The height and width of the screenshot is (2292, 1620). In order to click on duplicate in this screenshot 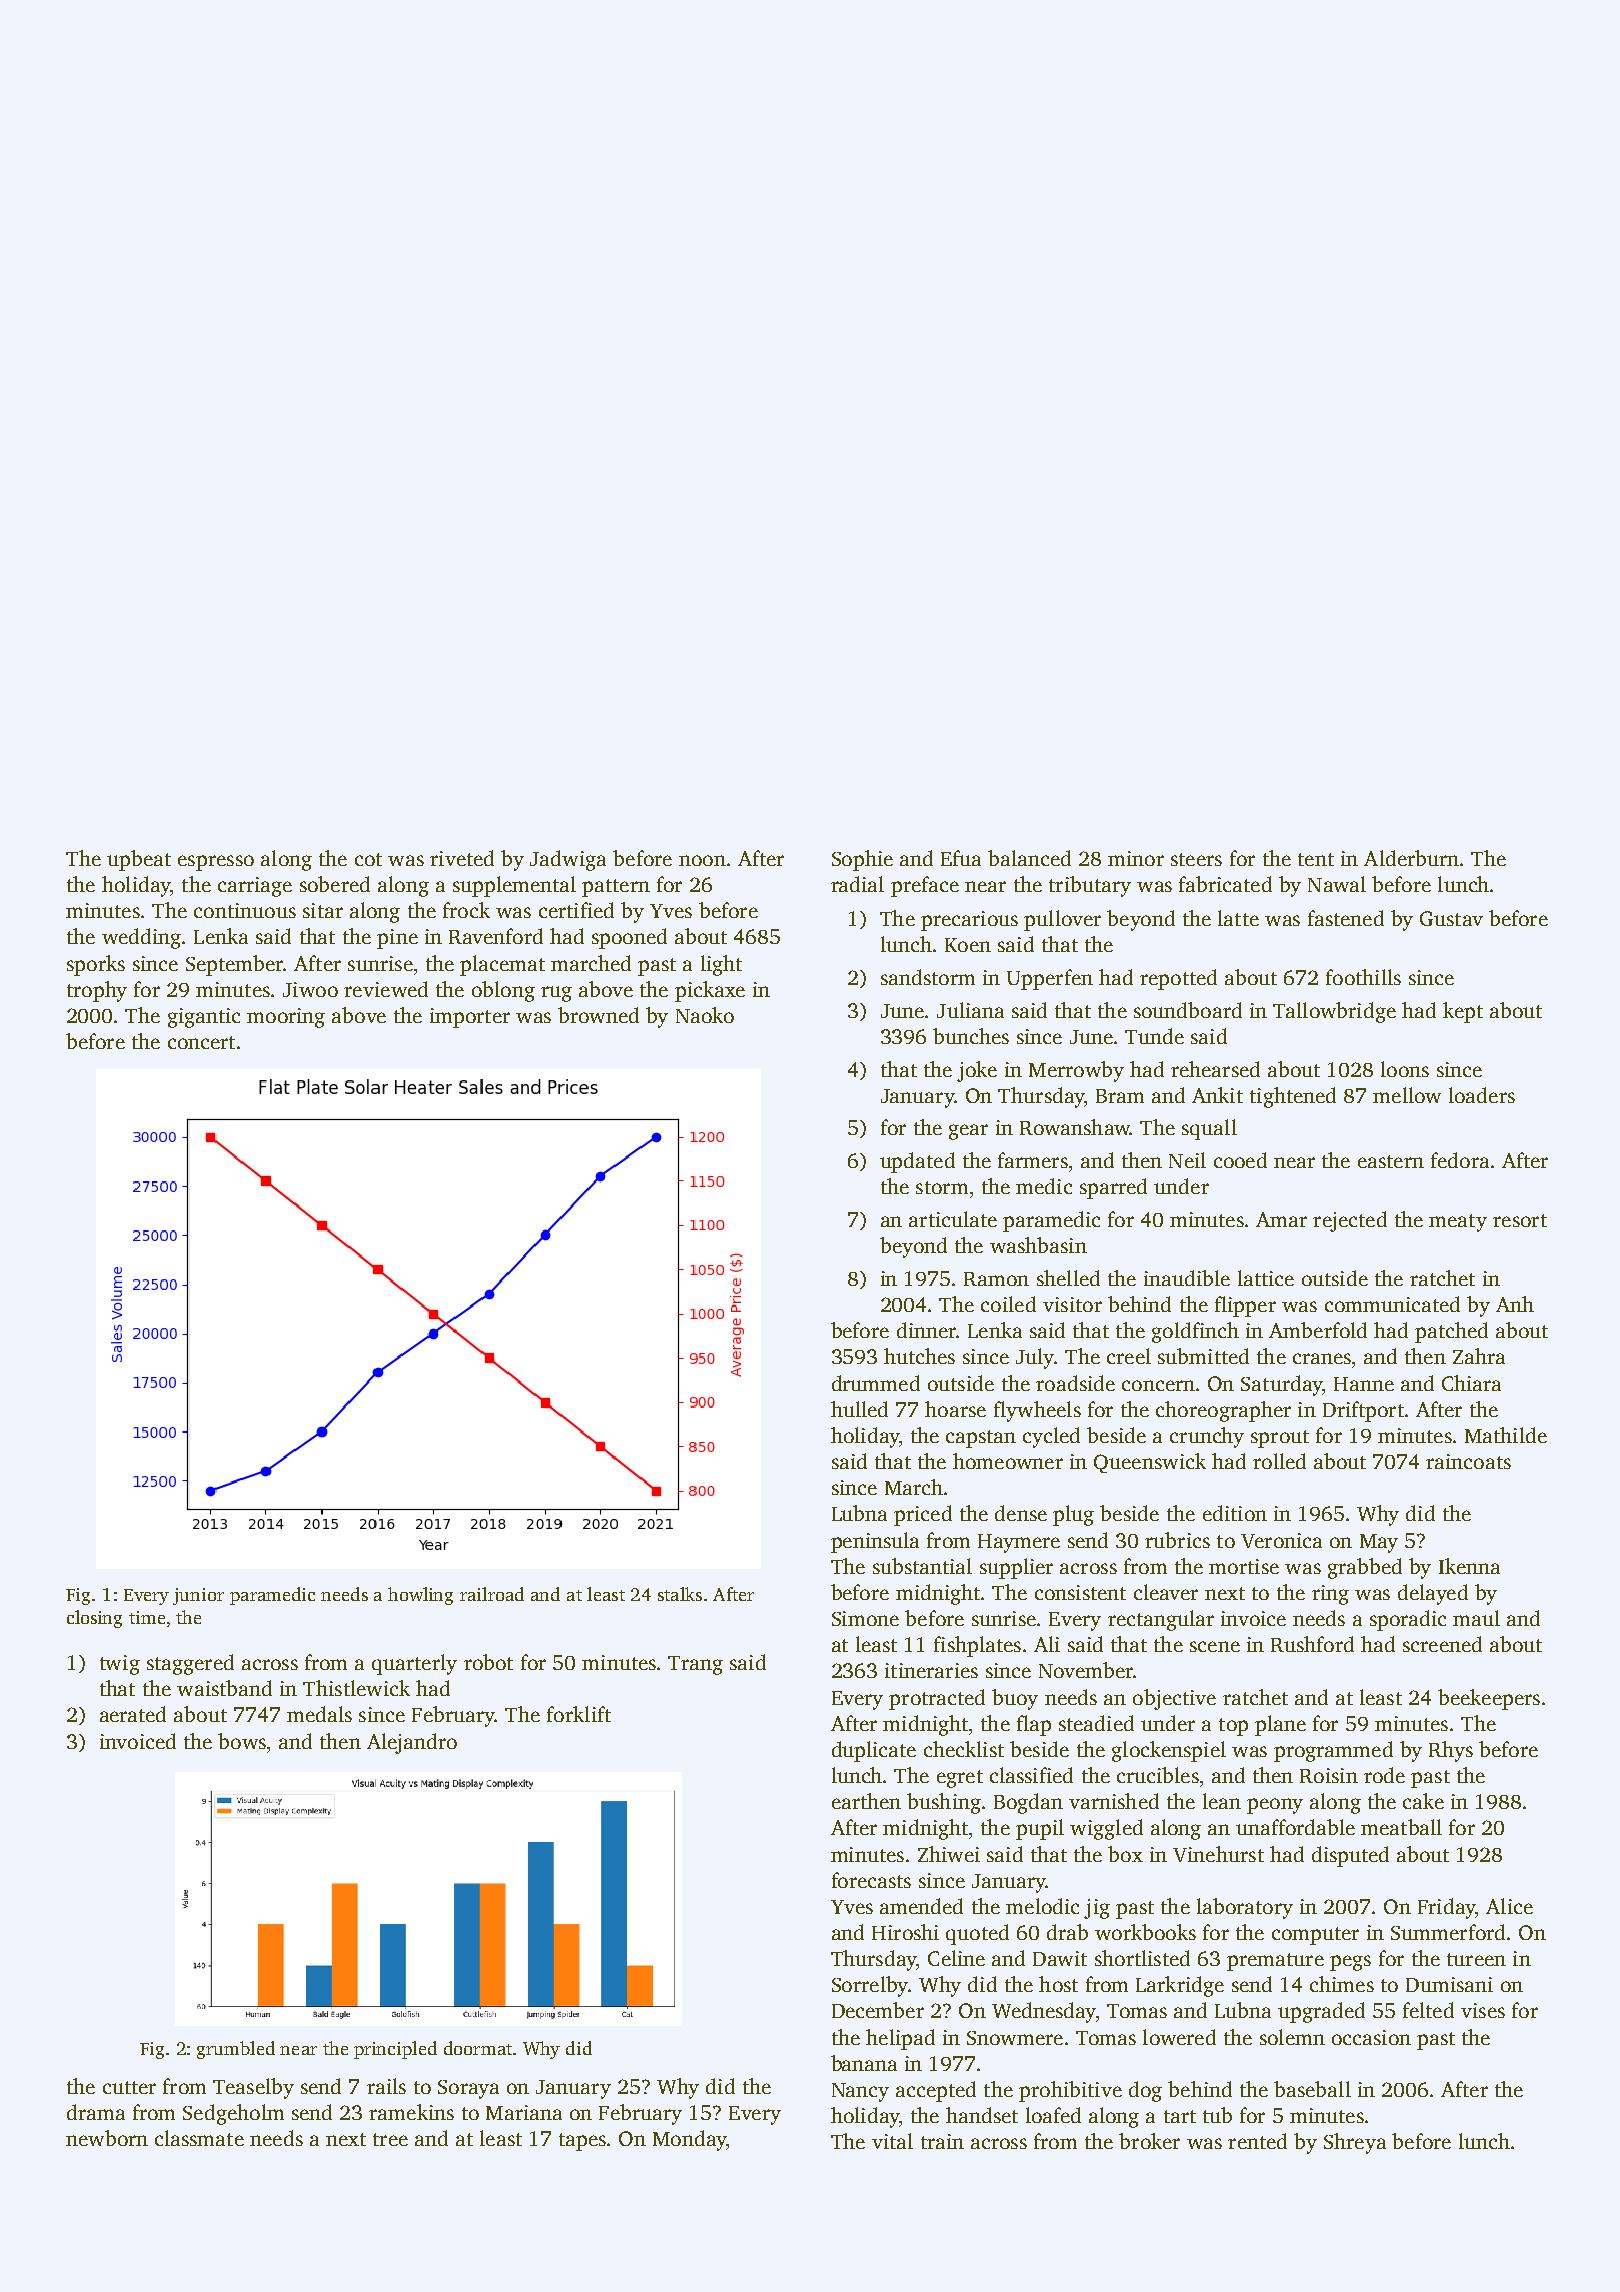, I will do `click(874, 1751)`.
